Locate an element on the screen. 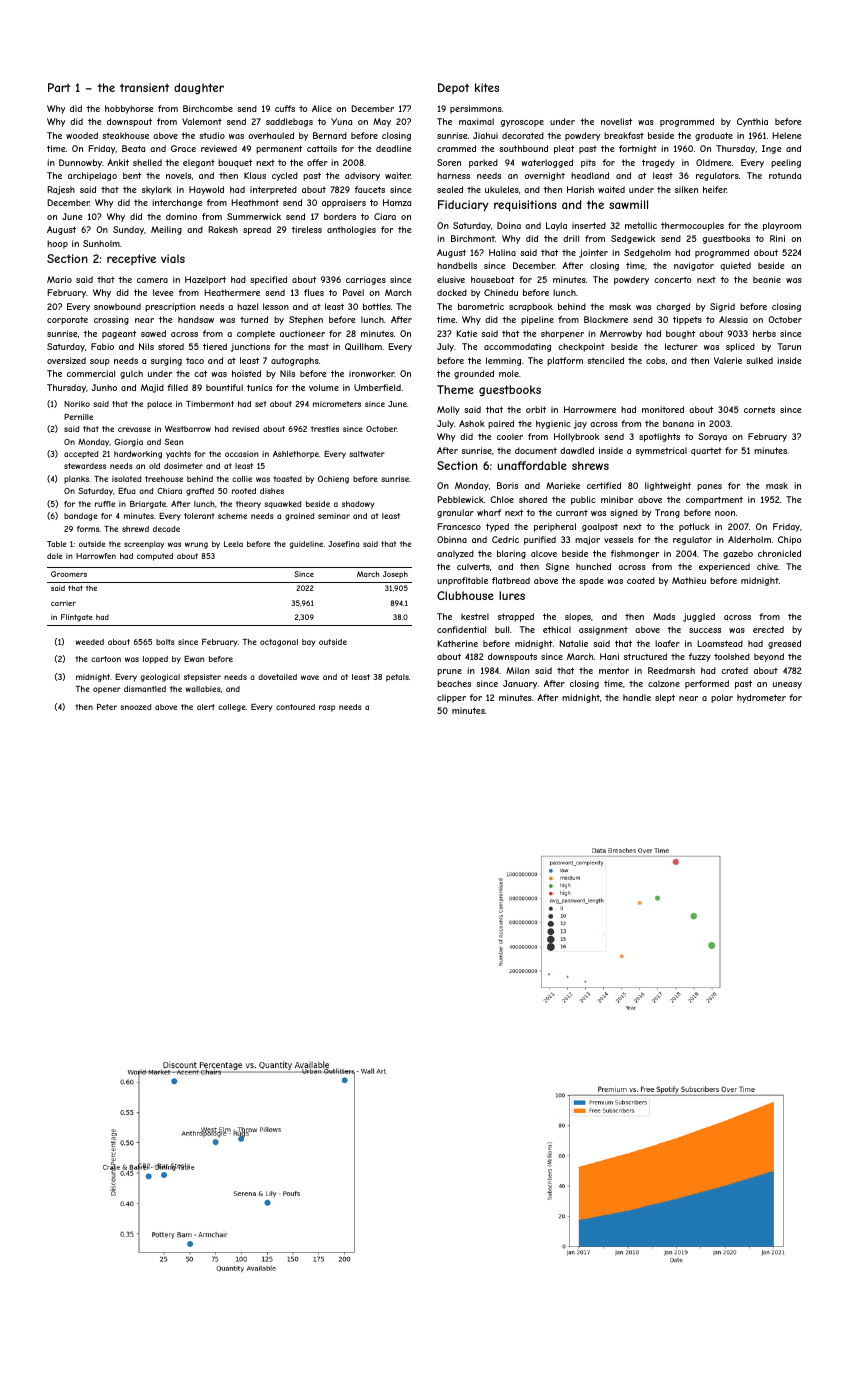  handbells is located at coordinates (457, 265).
